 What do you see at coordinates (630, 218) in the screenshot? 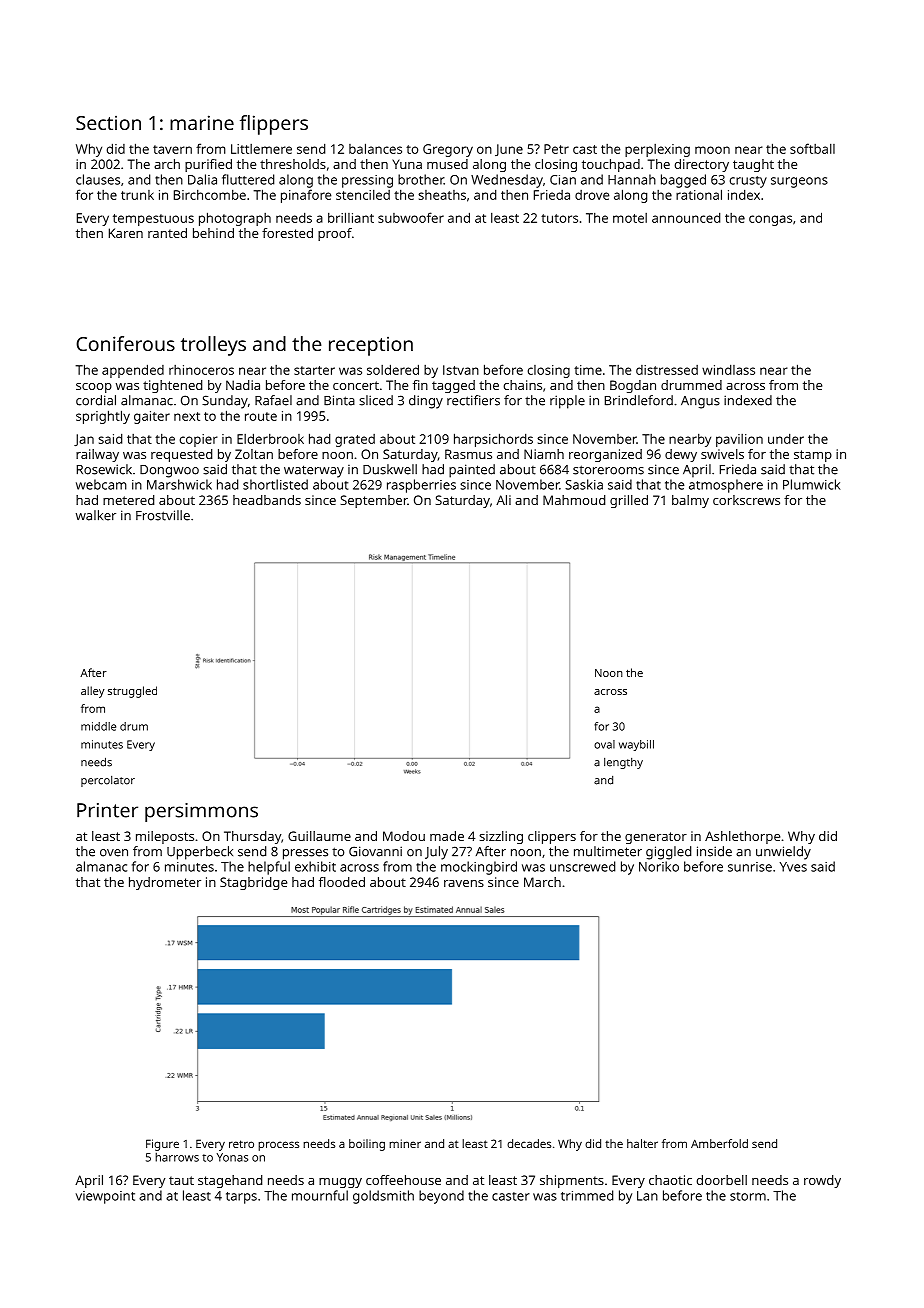
I see `motel` at bounding box center [630, 218].
